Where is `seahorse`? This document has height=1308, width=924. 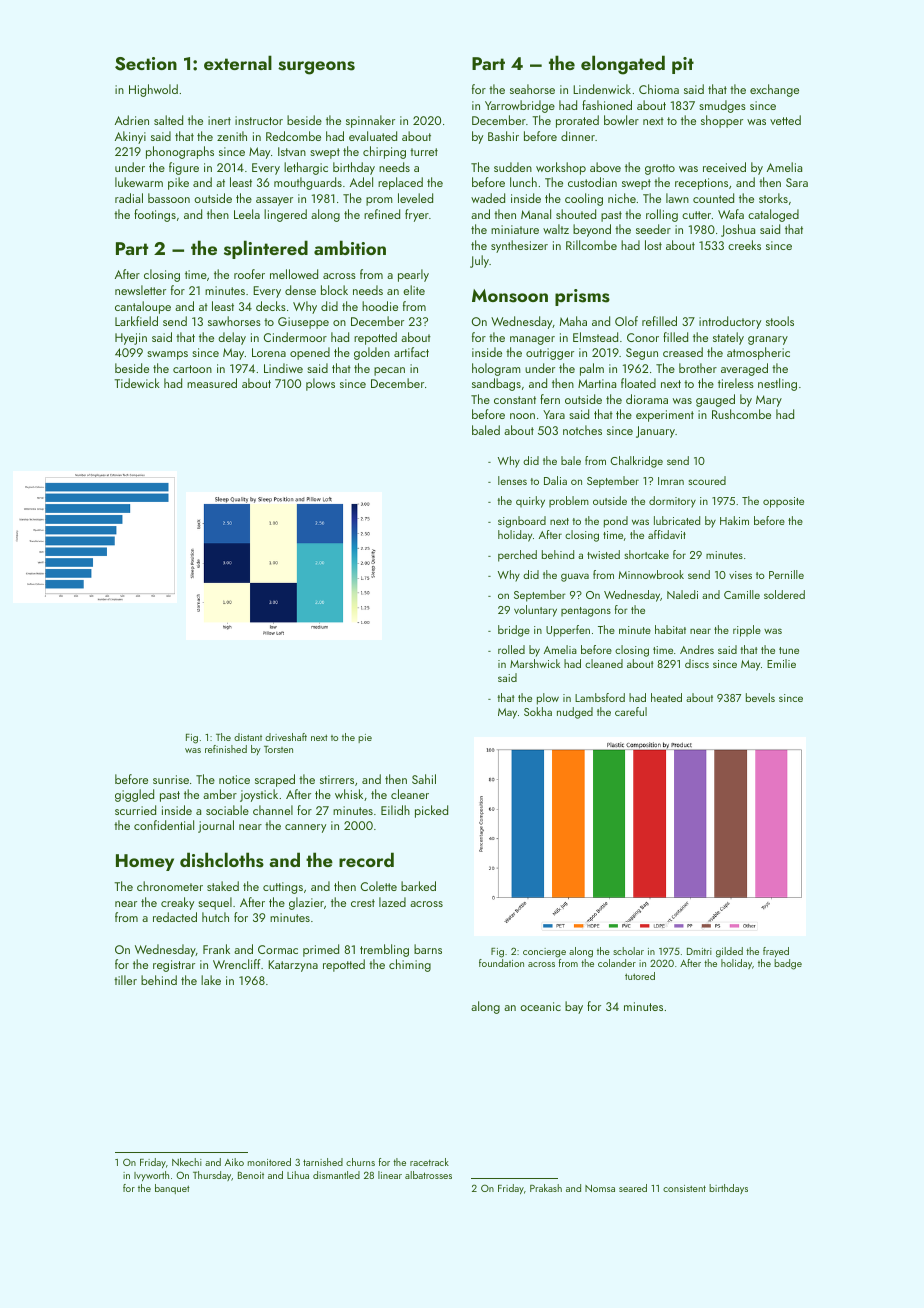
seahorse is located at coordinates (532, 89).
